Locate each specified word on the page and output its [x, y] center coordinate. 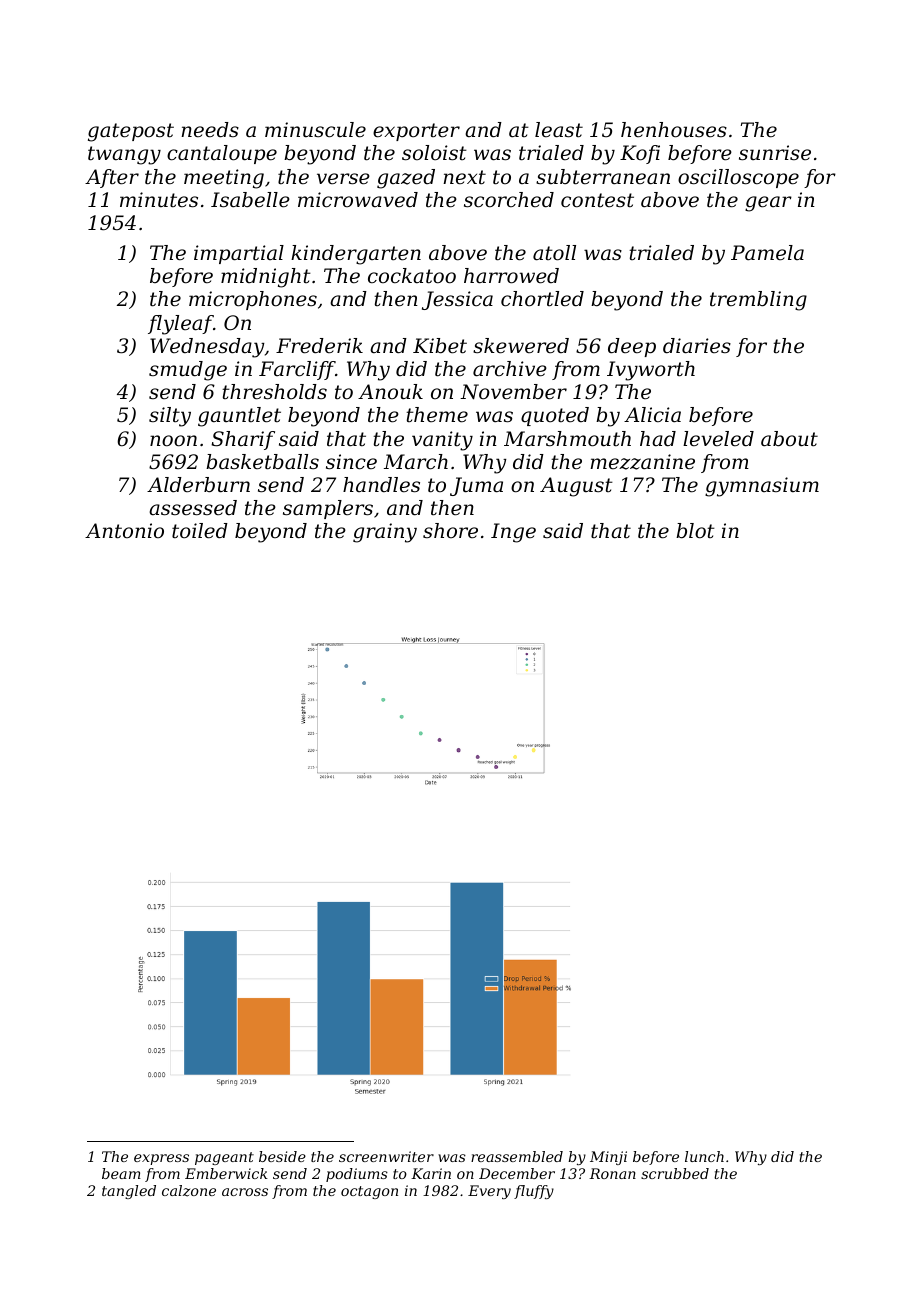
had [658, 439]
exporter [416, 132]
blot [695, 531]
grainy [385, 533]
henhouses [674, 130]
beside [282, 1156]
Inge [513, 533]
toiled [200, 531]
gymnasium [762, 487]
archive [510, 369]
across [245, 1192]
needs [210, 130]
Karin [431, 1173]
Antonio [124, 531]
